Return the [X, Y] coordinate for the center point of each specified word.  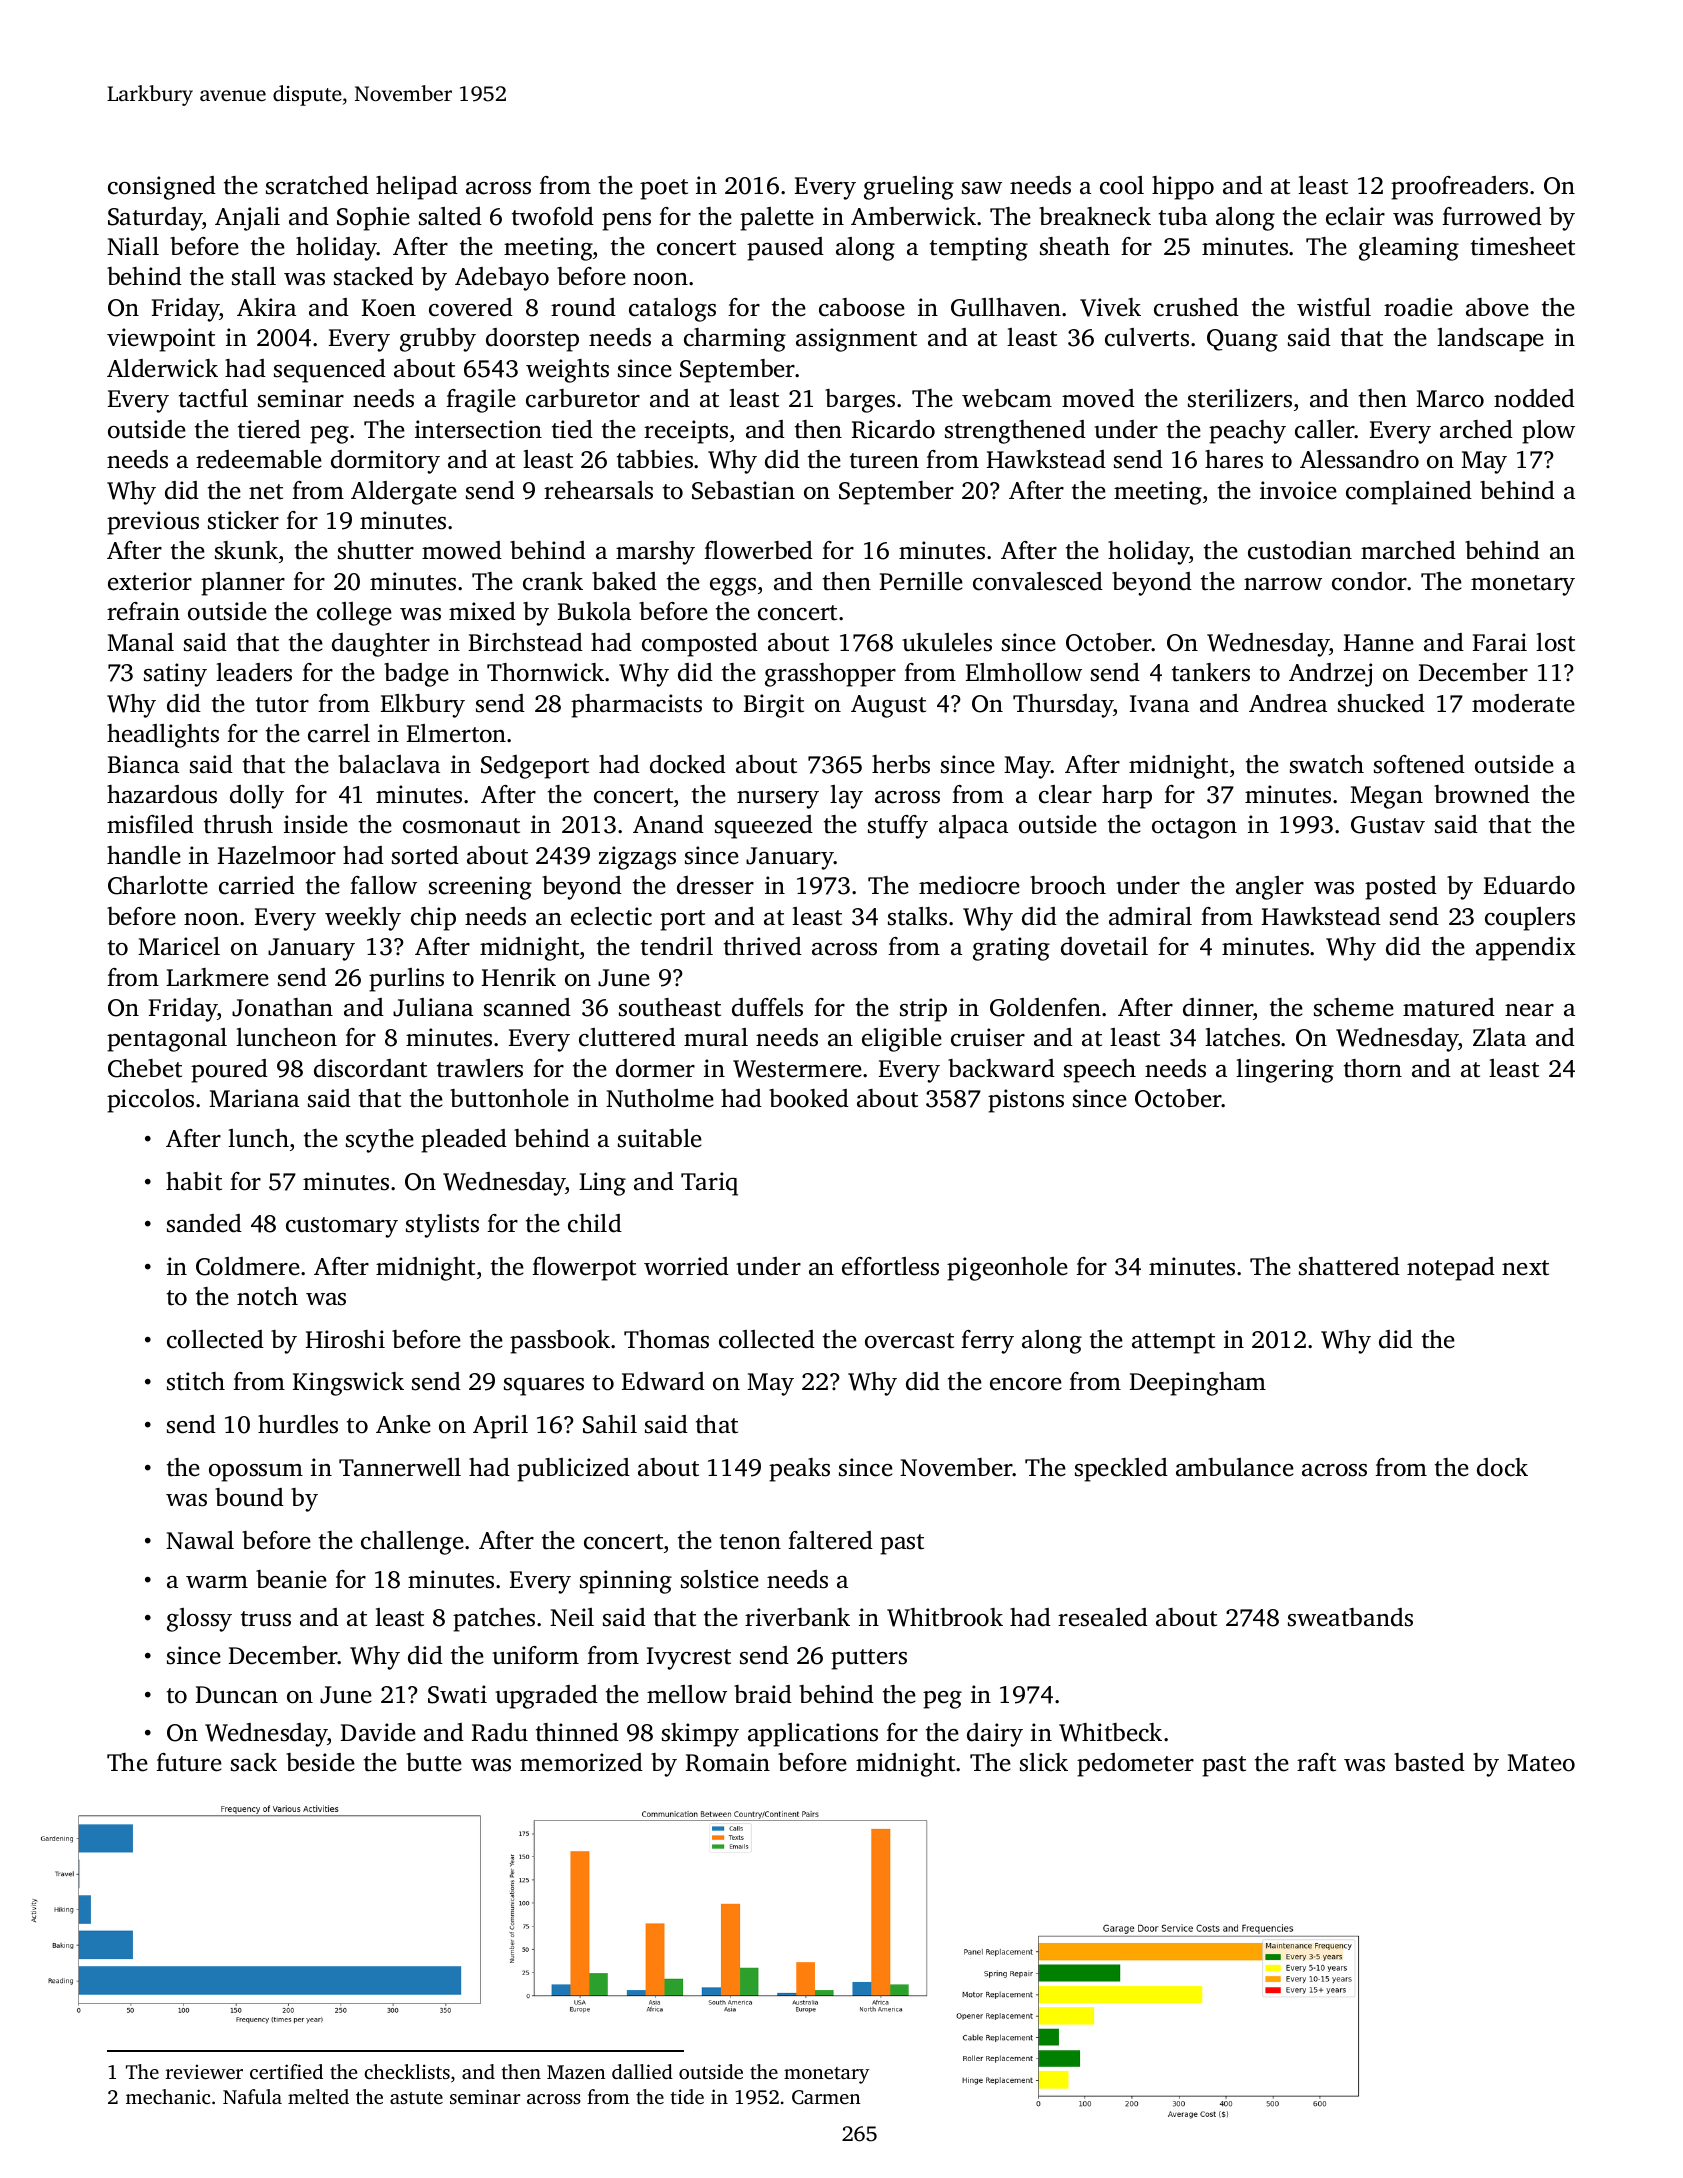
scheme [1354, 1007]
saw [982, 188]
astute [416, 2098]
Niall [133, 246]
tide [687, 2096]
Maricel [179, 946]
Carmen [826, 2097]
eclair [1355, 216]
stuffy [898, 827]
